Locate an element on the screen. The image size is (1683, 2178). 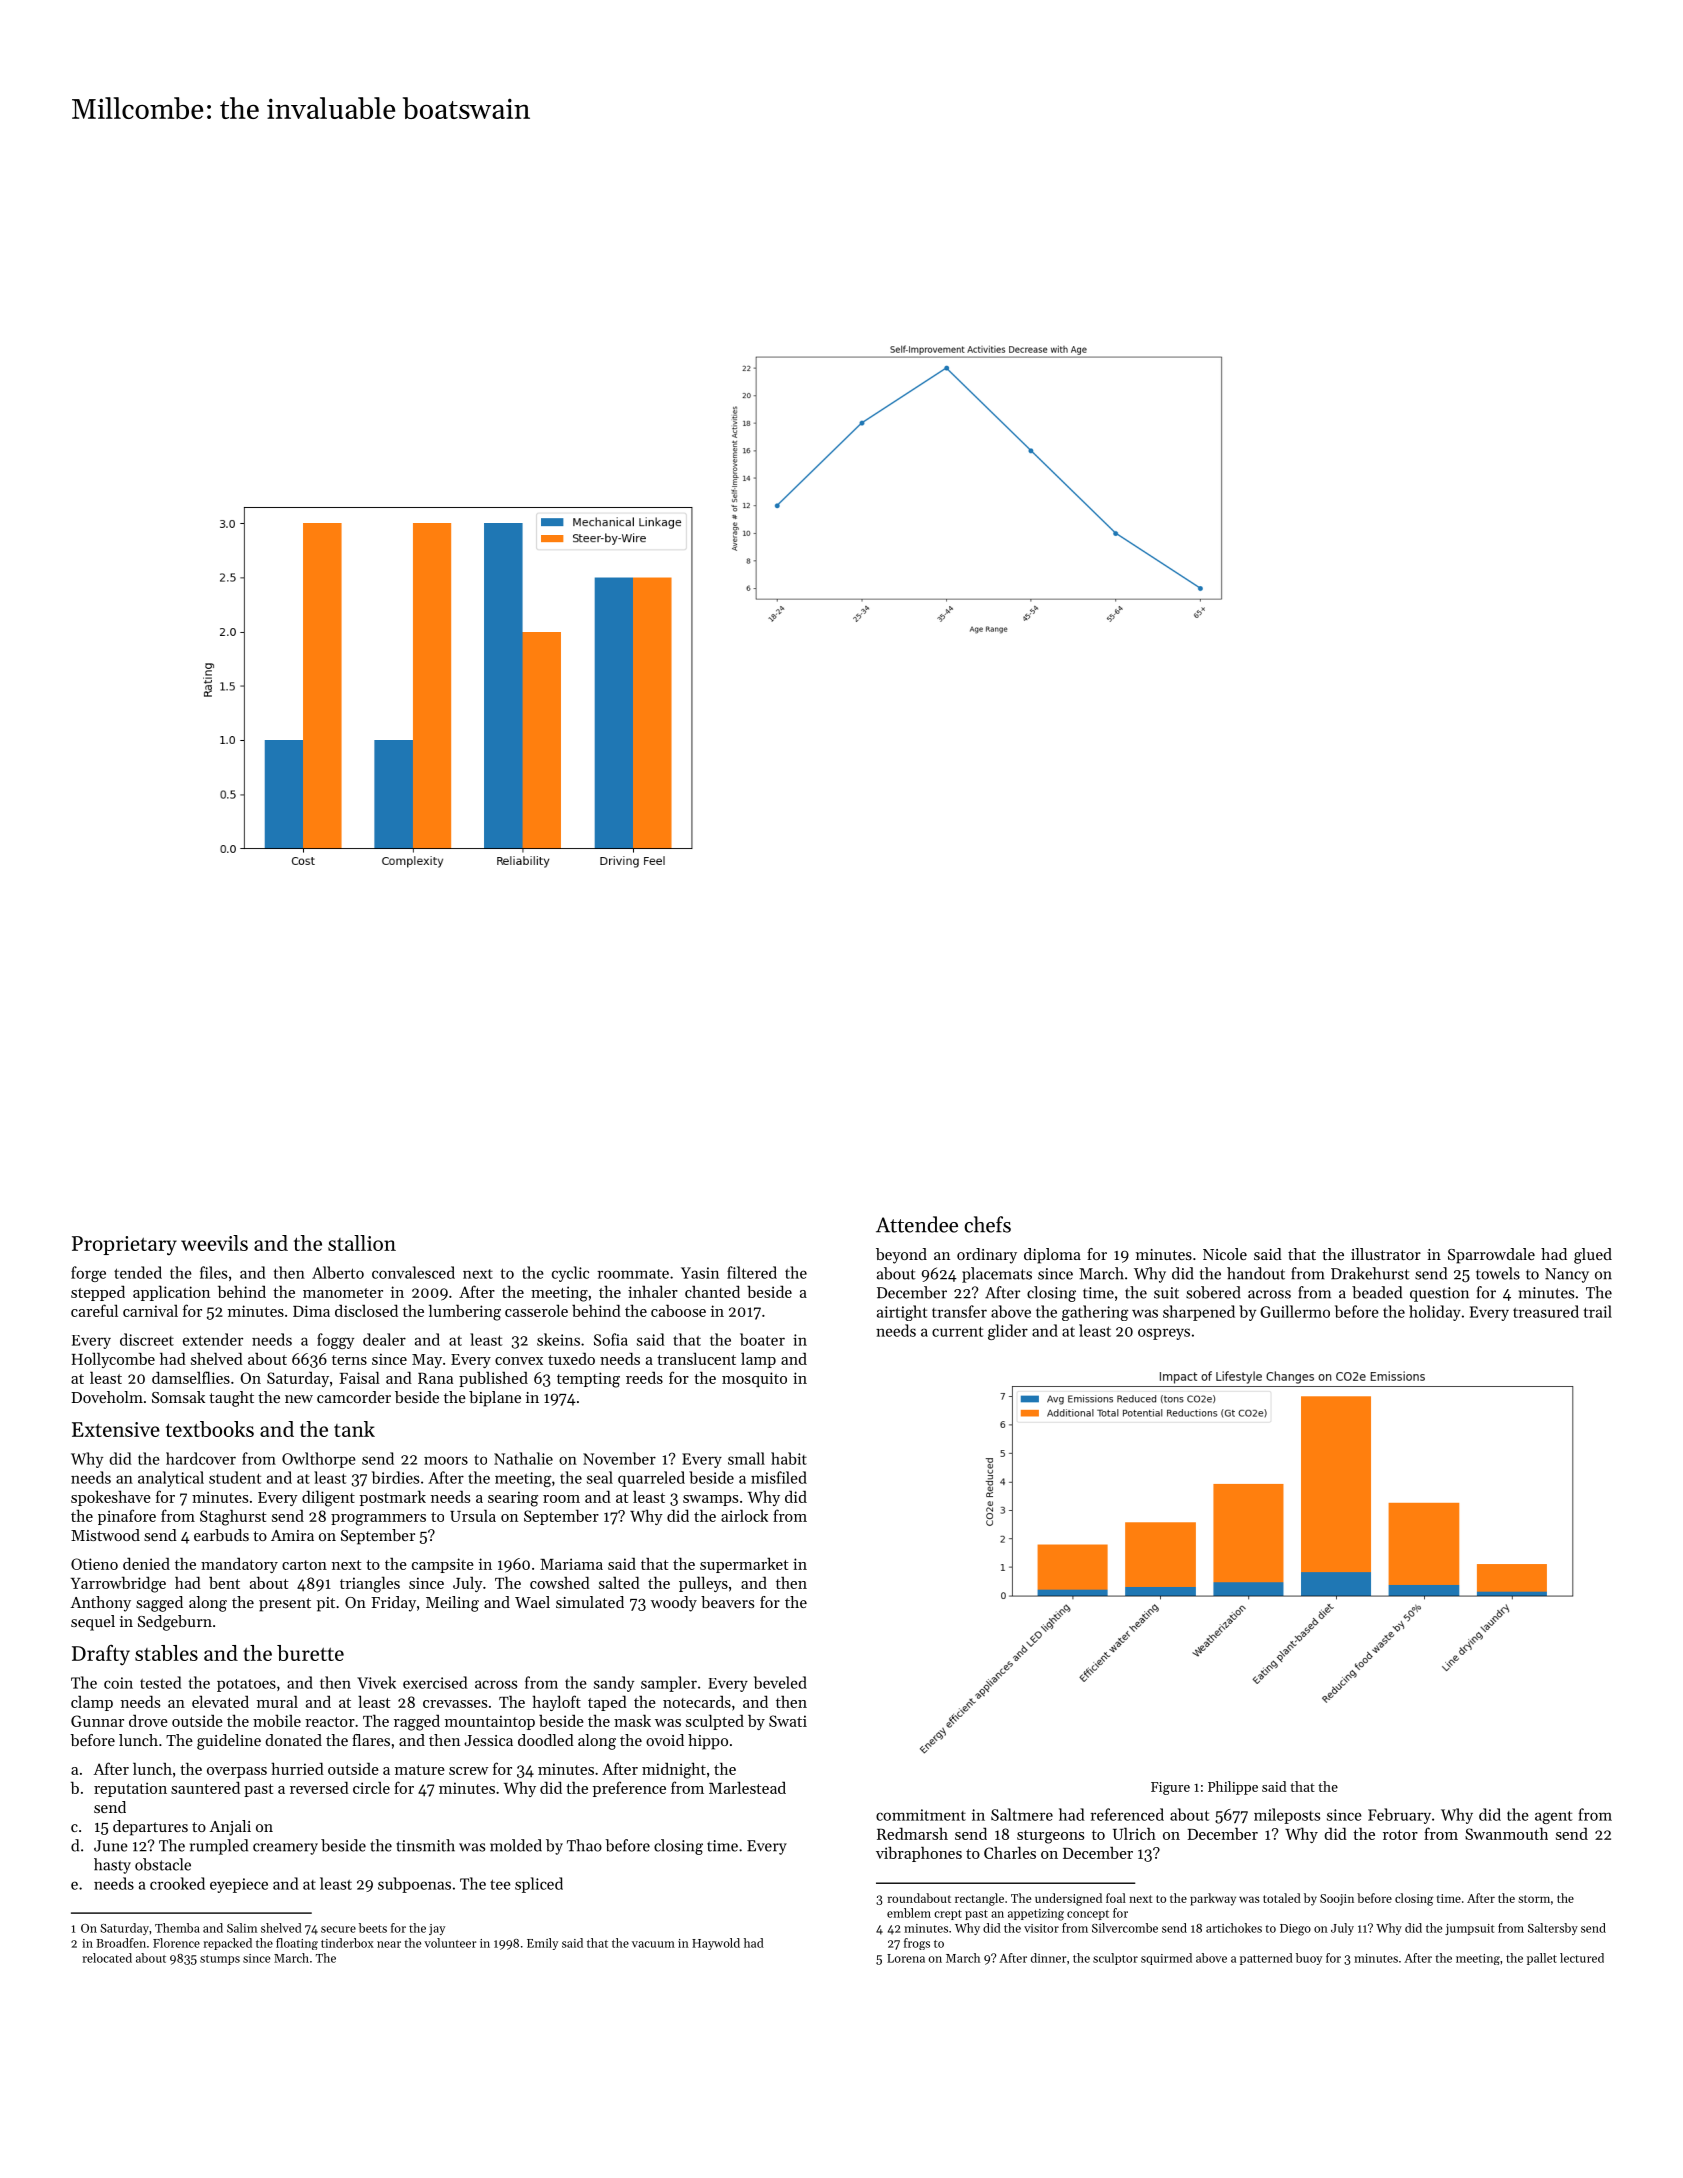
Drakehurst is located at coordinates (1370, 1273).
